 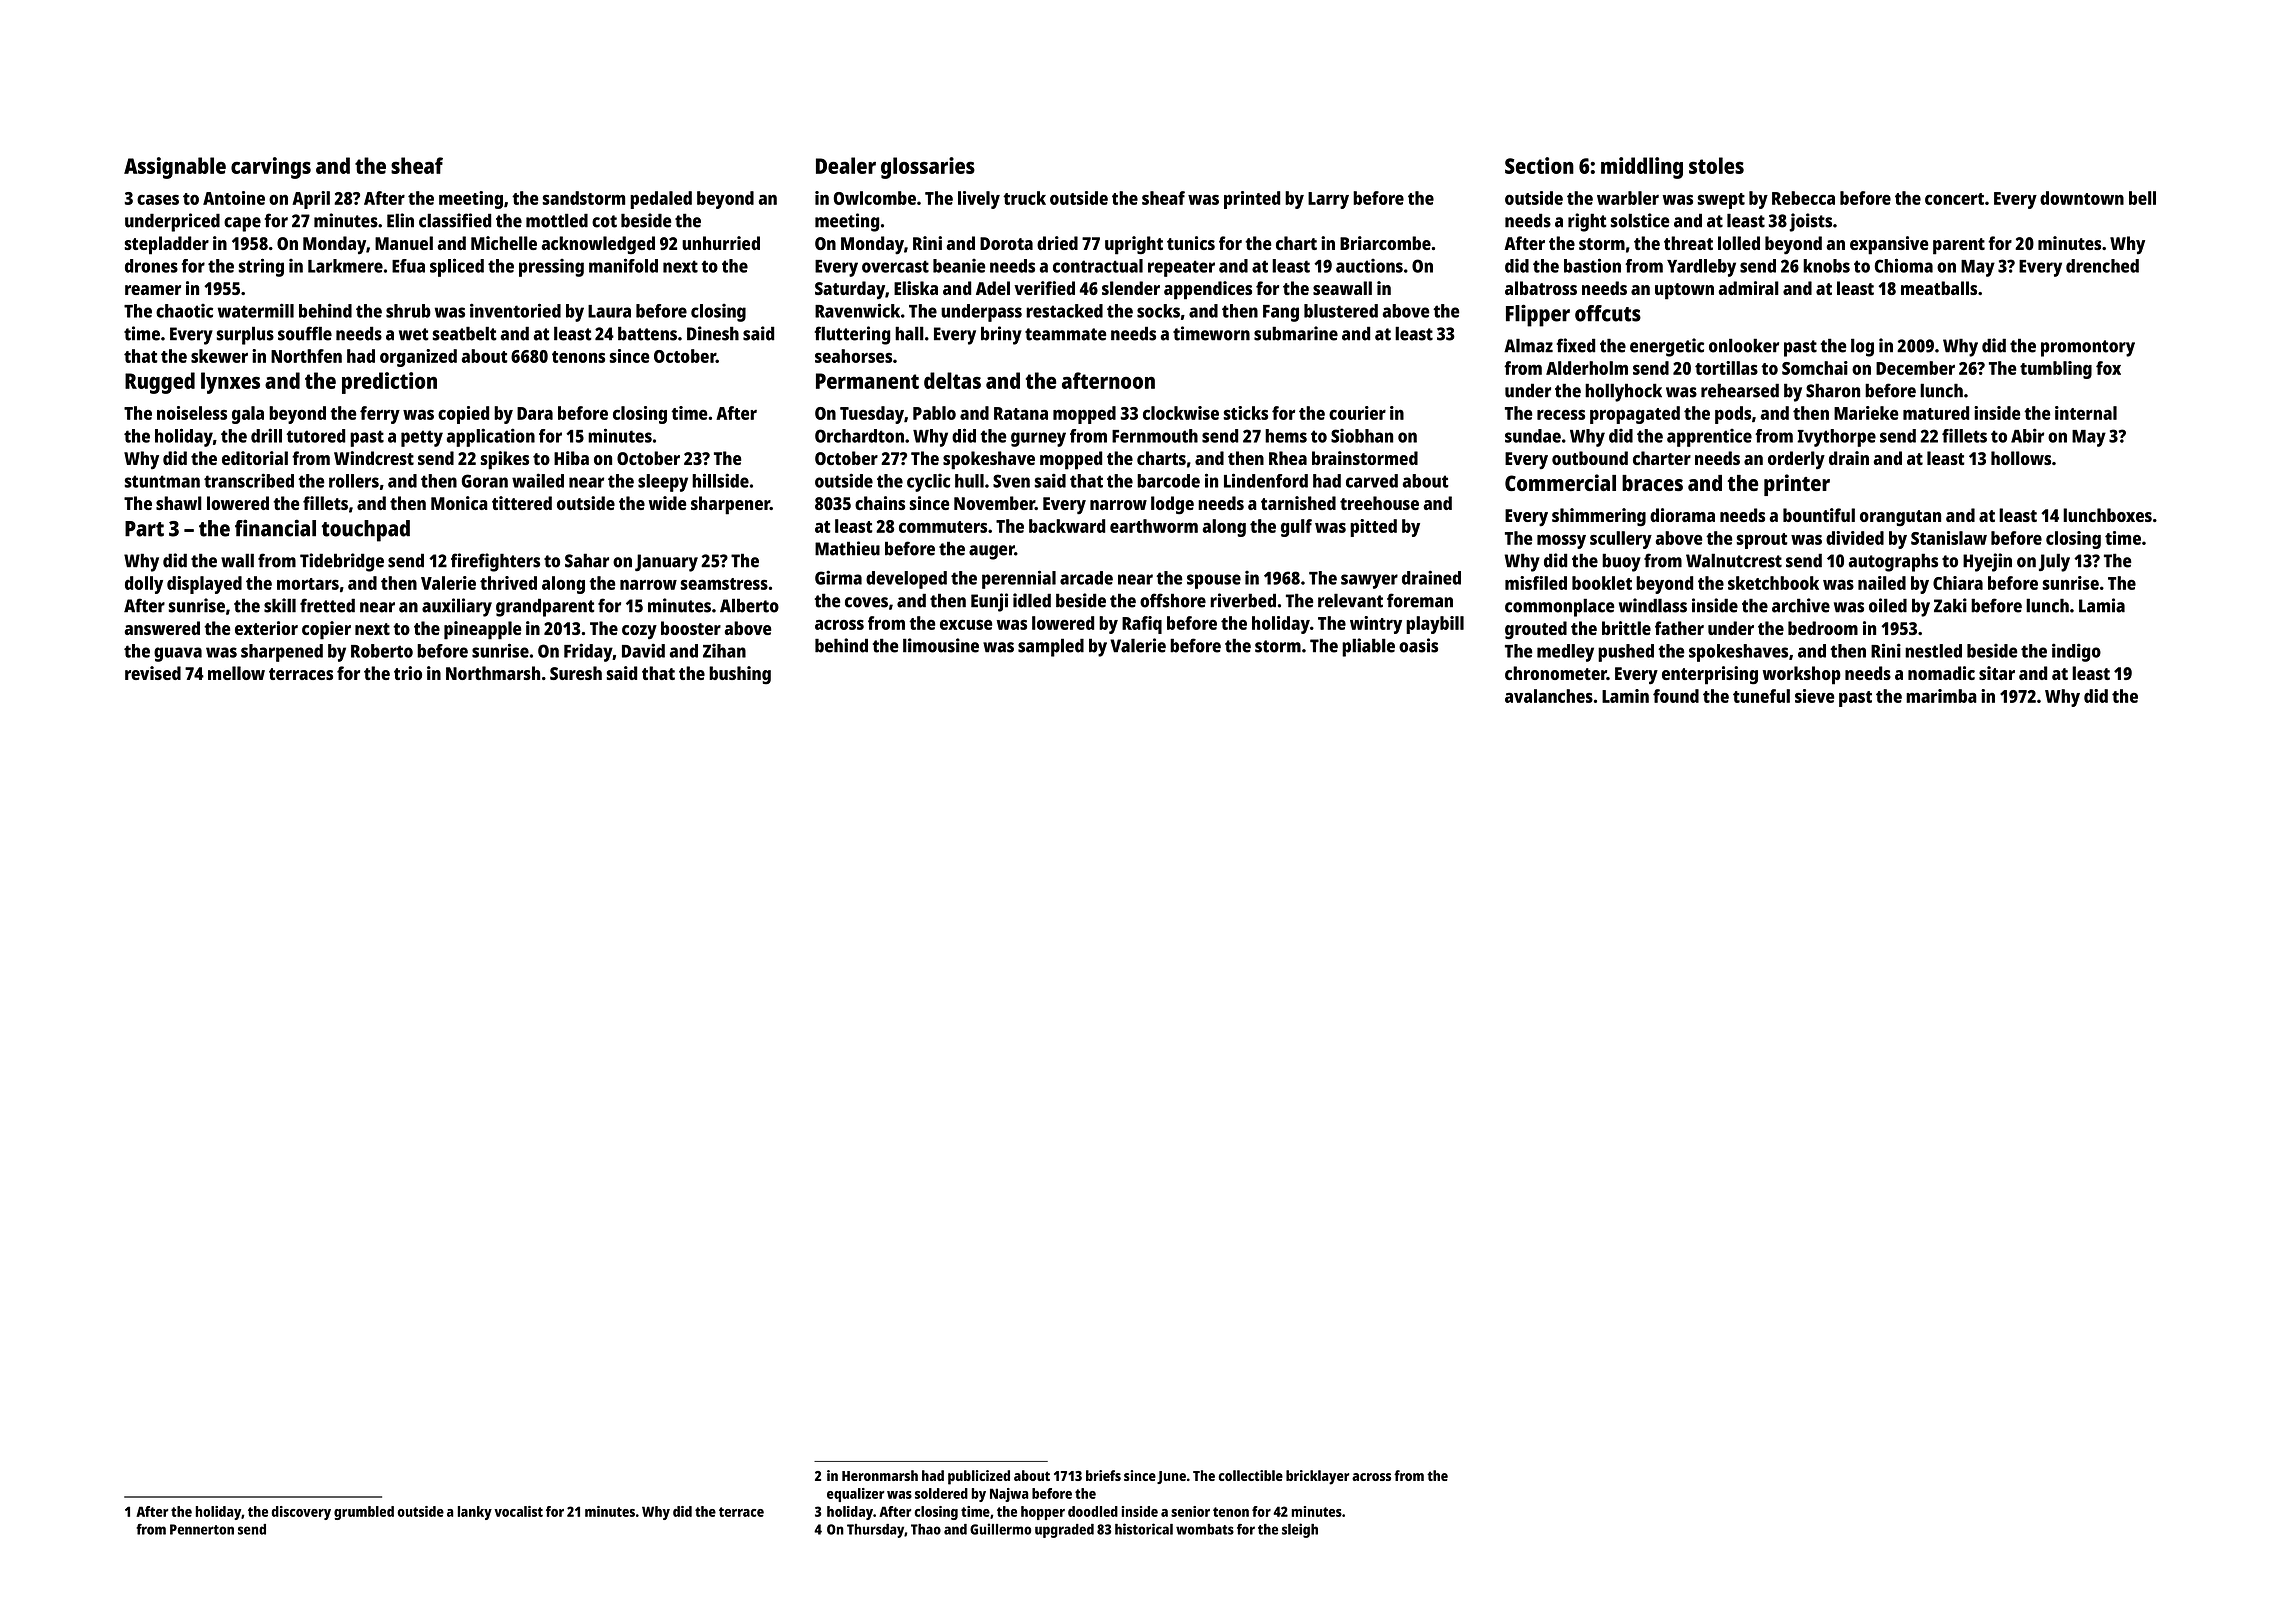 I want to click on bushing, so click(x=740, y=675).
